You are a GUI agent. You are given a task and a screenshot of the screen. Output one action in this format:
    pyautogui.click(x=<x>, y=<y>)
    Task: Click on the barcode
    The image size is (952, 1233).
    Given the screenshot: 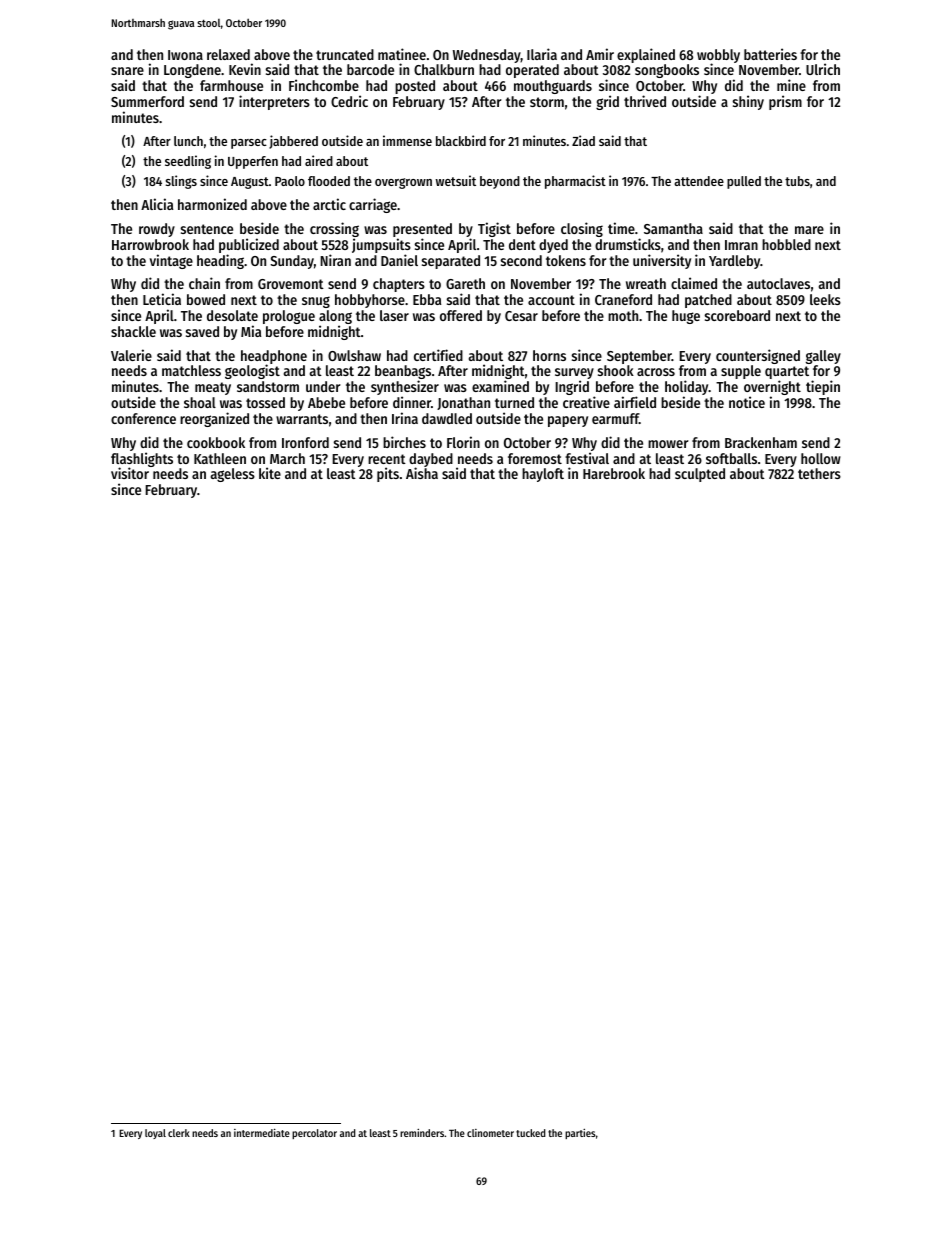 What is the action you would take?
    pyautogui.click(x=370, y=69)
